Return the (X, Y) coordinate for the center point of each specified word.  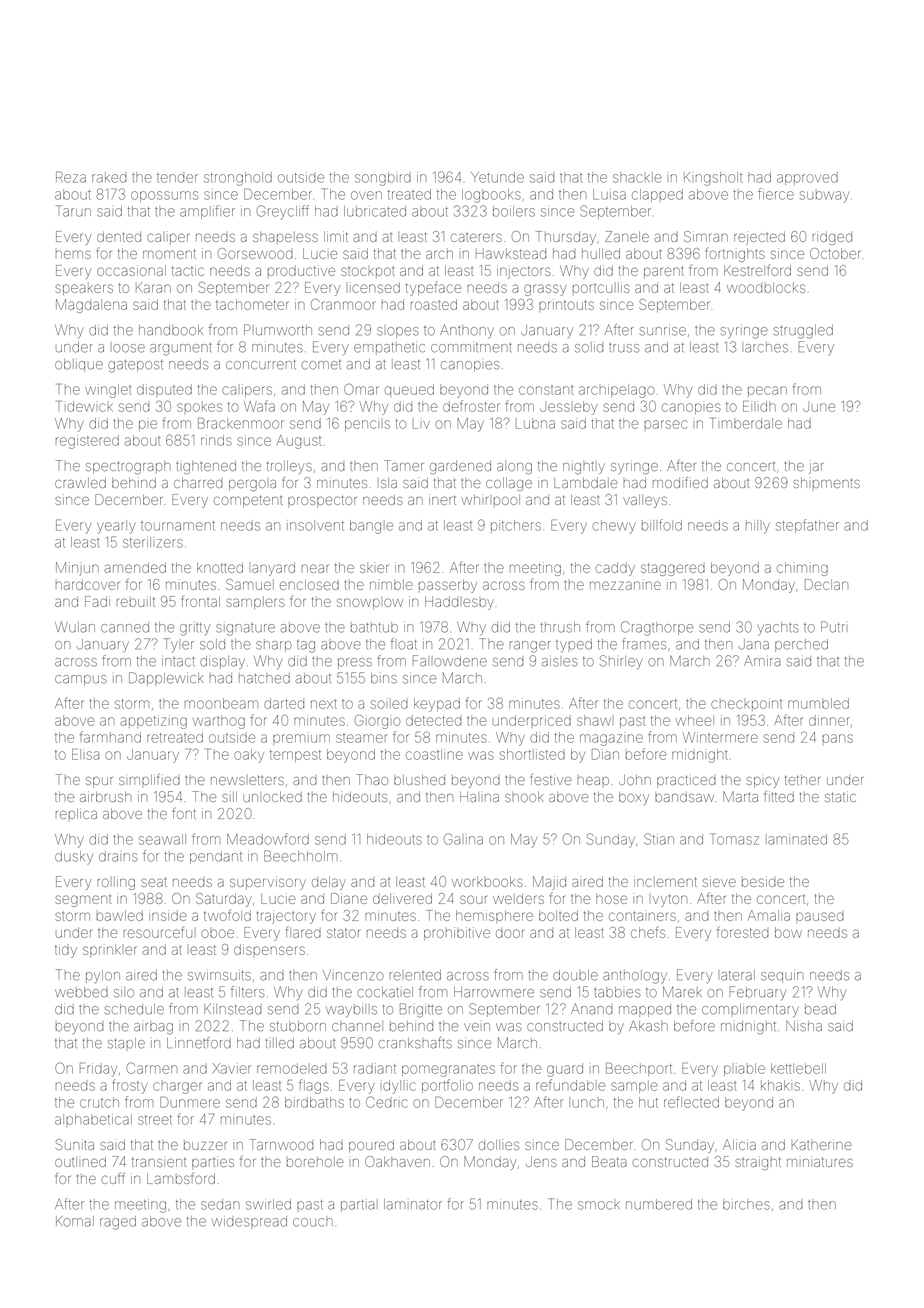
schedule (134, 1009)
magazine (611, 740)
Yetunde (497, 177)
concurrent (261, 365)
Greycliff (283, 212)
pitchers (516, 526)
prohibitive (457, 933)
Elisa (85, 754)
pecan (767, 391)
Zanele (627, 236)
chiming (802, 569)
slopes (398, 332)
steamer (362, 738)
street (155, 1120)
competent (248, 501)
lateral (738, 975)
